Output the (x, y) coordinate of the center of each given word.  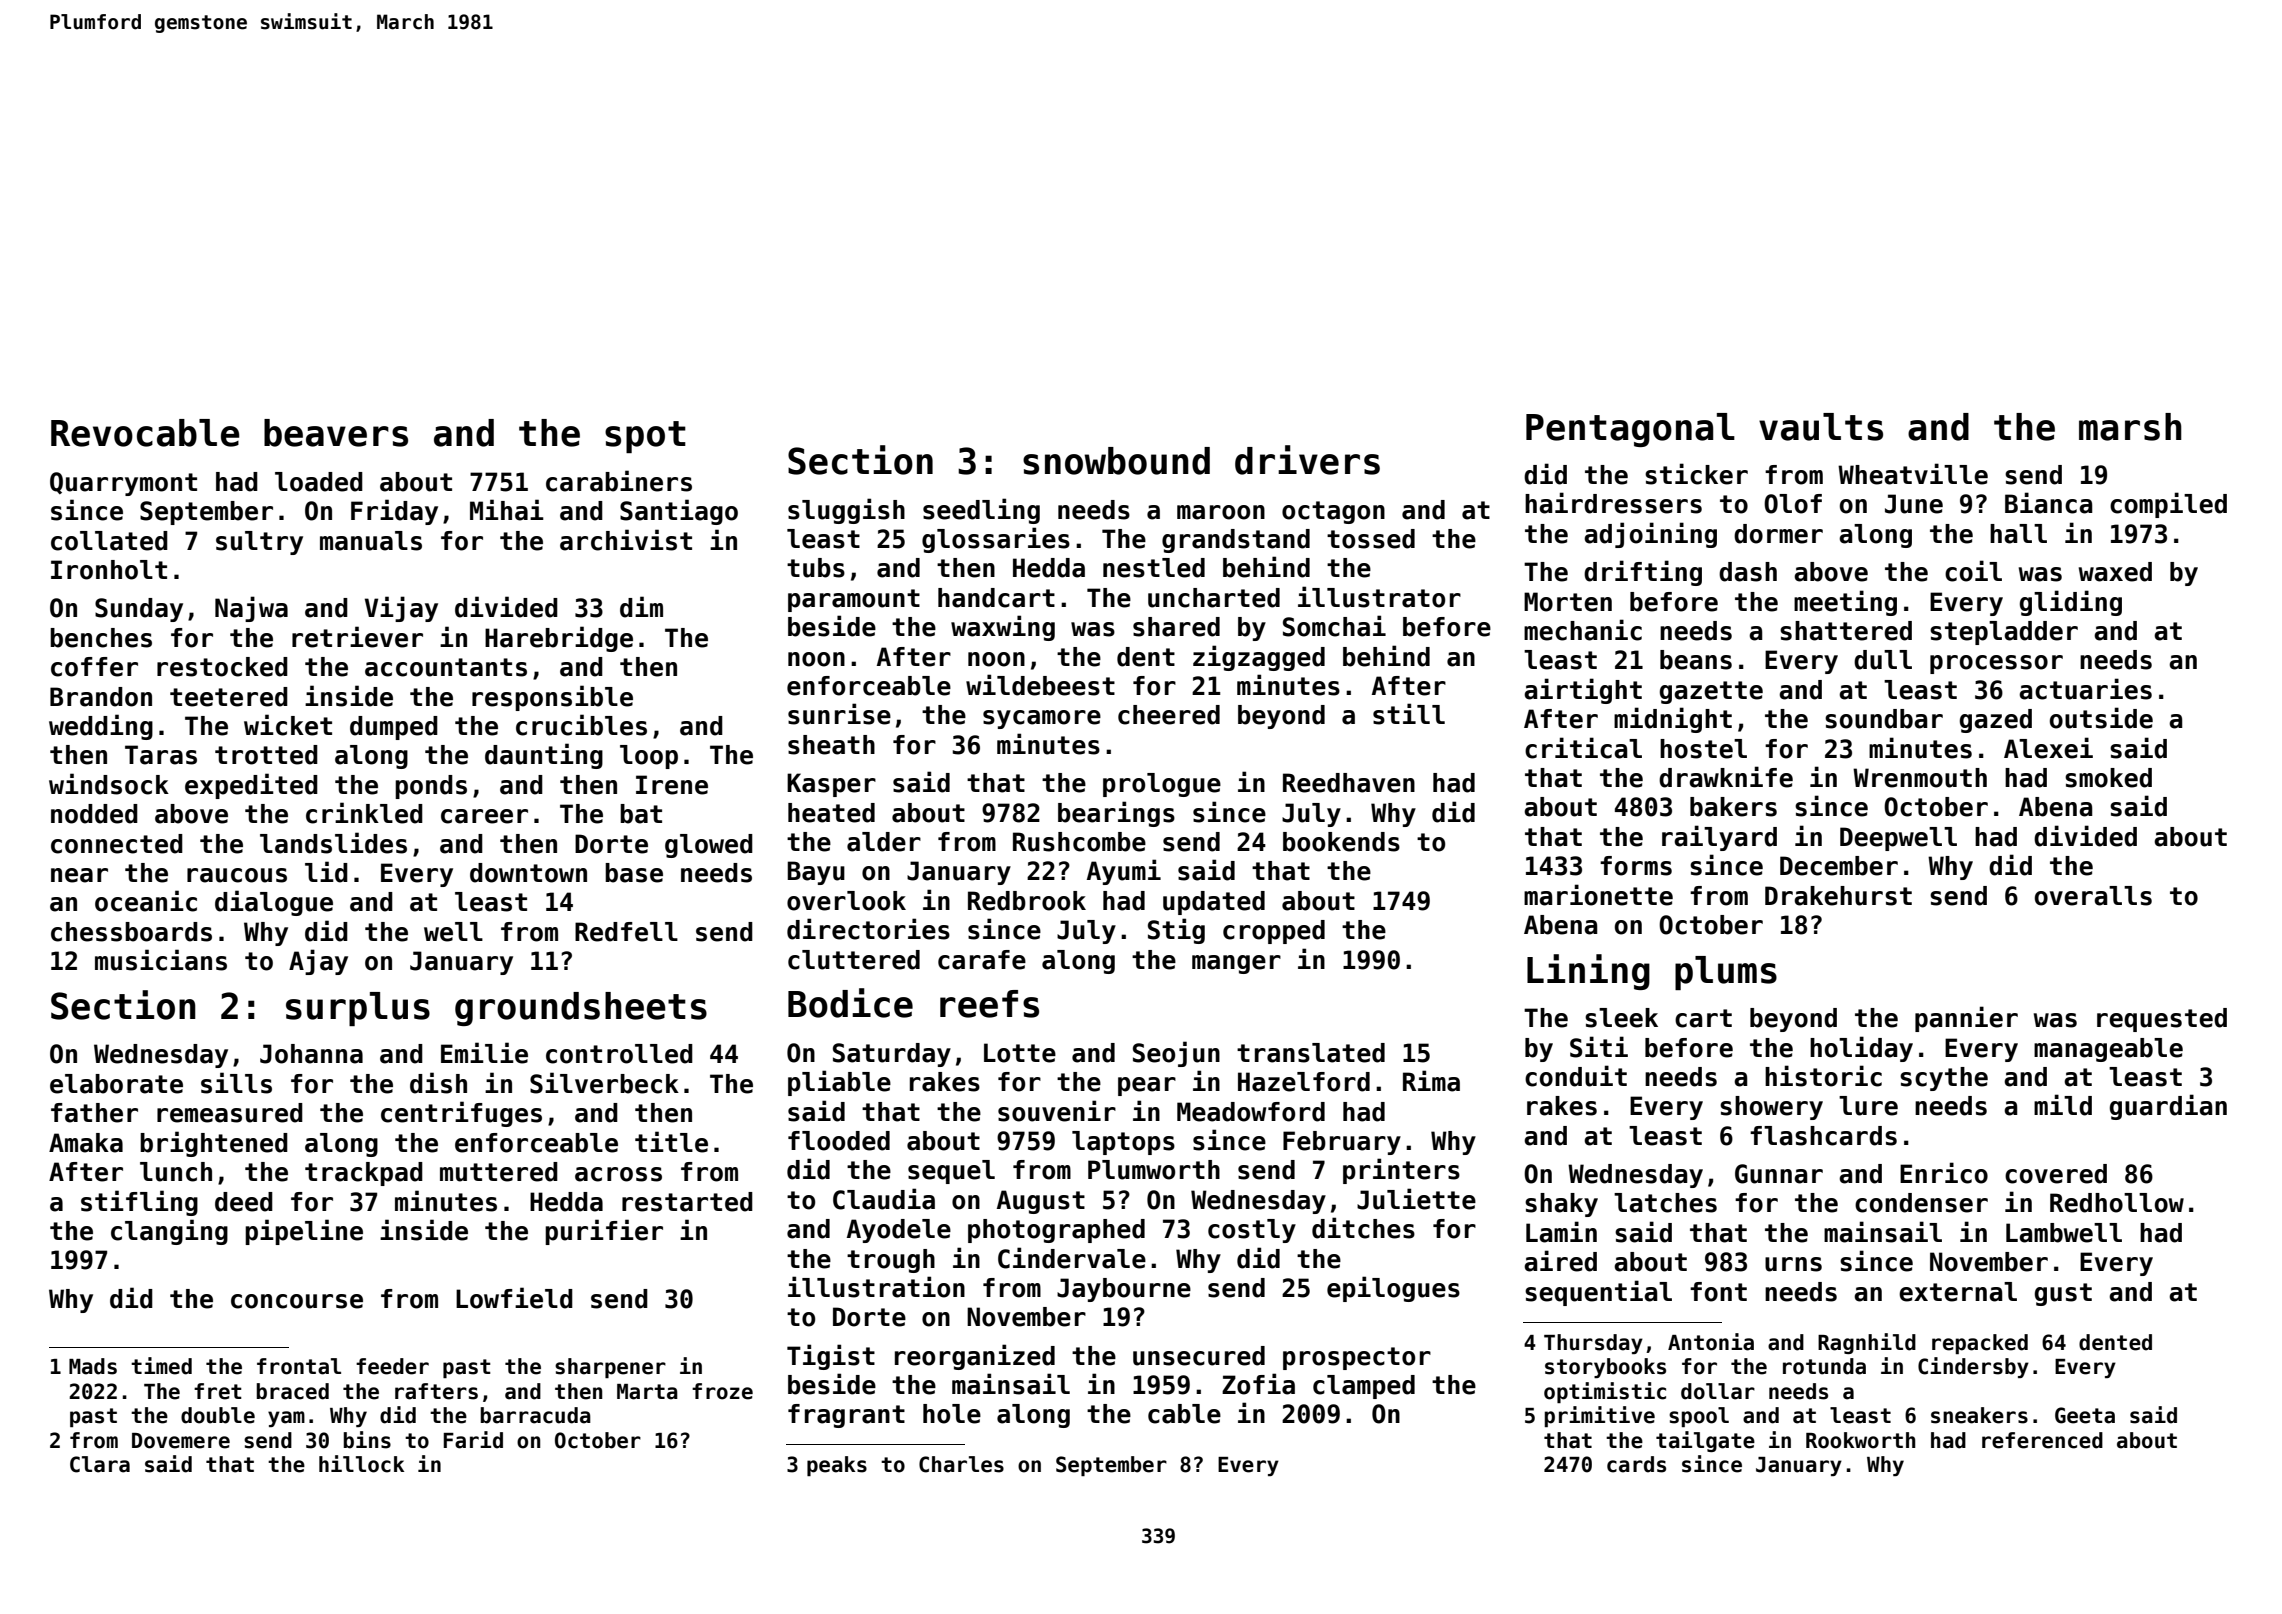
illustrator (1379, 597)
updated (1214, 903)
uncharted (1214, 598)
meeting (1845, 603)
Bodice (850, 1003)
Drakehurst (1838, 896)
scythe (1944, 1079)
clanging (169, 1232)
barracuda (535, 1415)
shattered (1846, 631)
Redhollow (2117, 1203)
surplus (358, 1009)
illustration (876, 1287)
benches (101, 638)
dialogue (274, 903)
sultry (259, 543)
